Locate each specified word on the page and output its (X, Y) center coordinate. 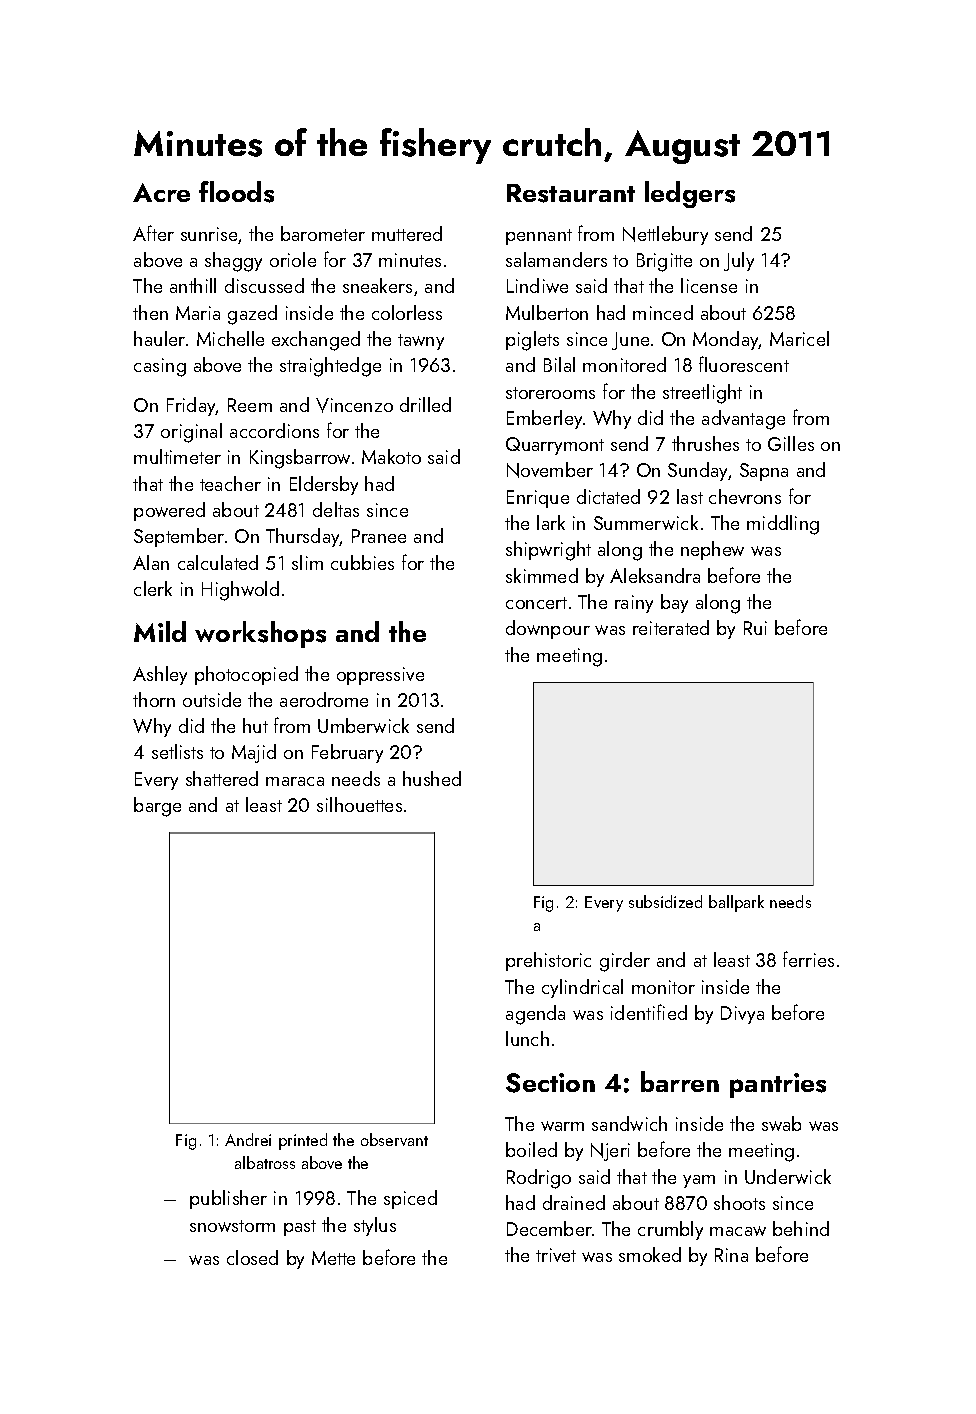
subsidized (665, 901)
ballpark (736, 903)
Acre (161, 192)
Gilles (791, 443)
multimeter (177, 456)
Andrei (248, 1139)
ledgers (690, 194)
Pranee (379, 536)
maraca (295, 781)
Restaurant (571, 193)
